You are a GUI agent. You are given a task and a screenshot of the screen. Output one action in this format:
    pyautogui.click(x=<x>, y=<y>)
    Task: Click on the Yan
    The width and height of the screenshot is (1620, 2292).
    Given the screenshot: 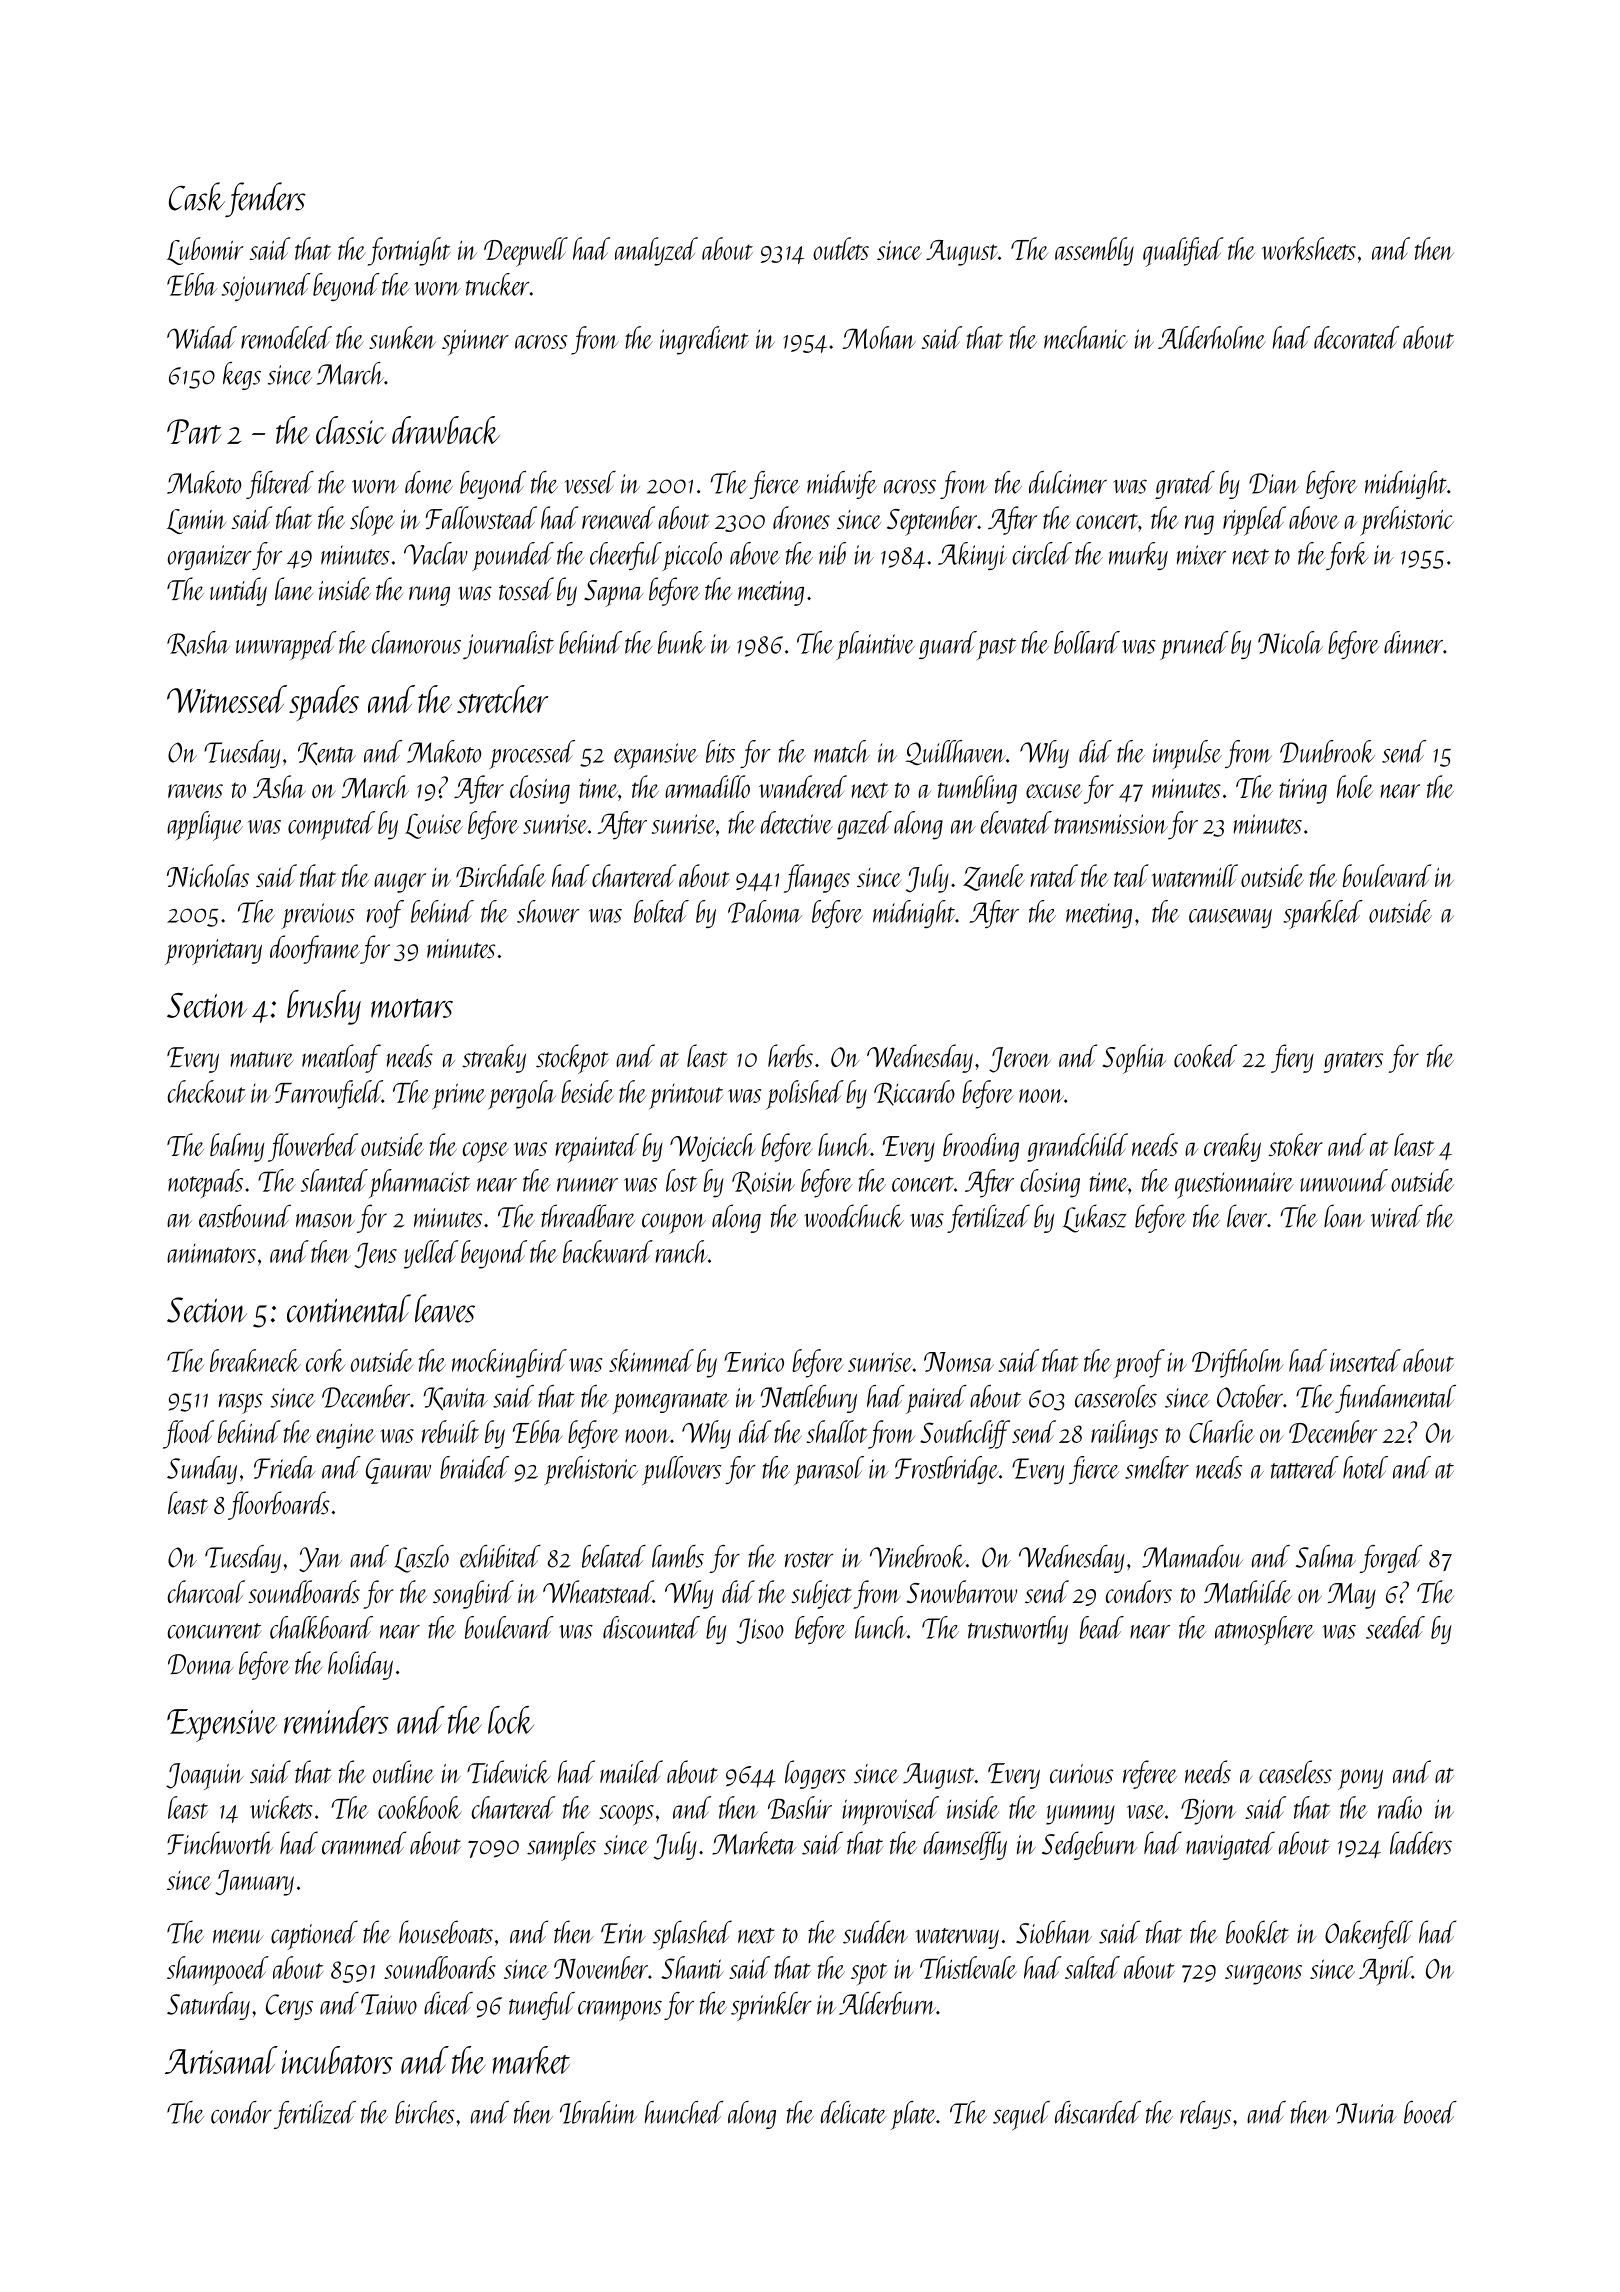 What is the action you would take?
    pyautogui.click(x=320, y=1559)
